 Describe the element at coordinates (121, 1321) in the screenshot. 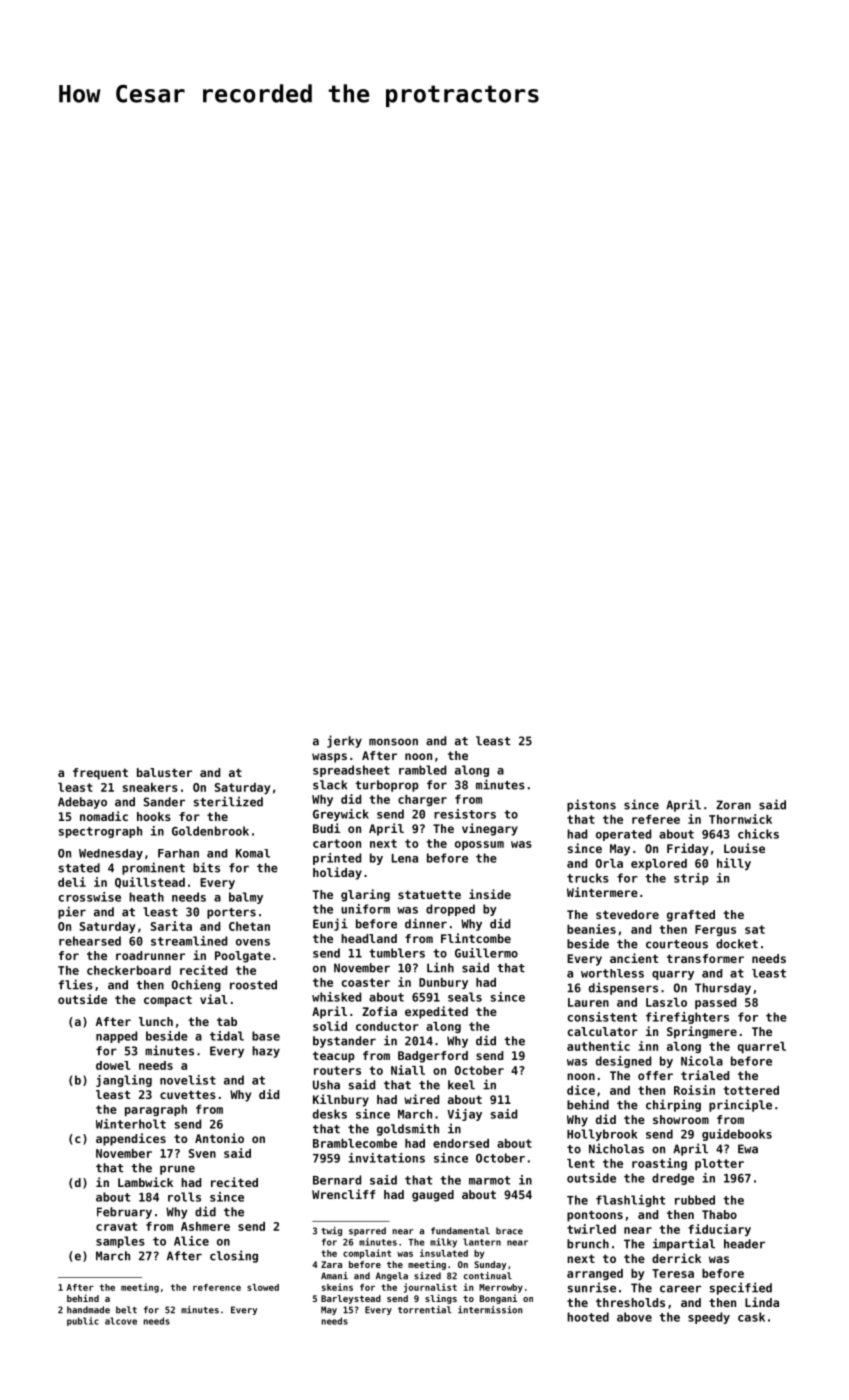

I see `alcove` at that location.
